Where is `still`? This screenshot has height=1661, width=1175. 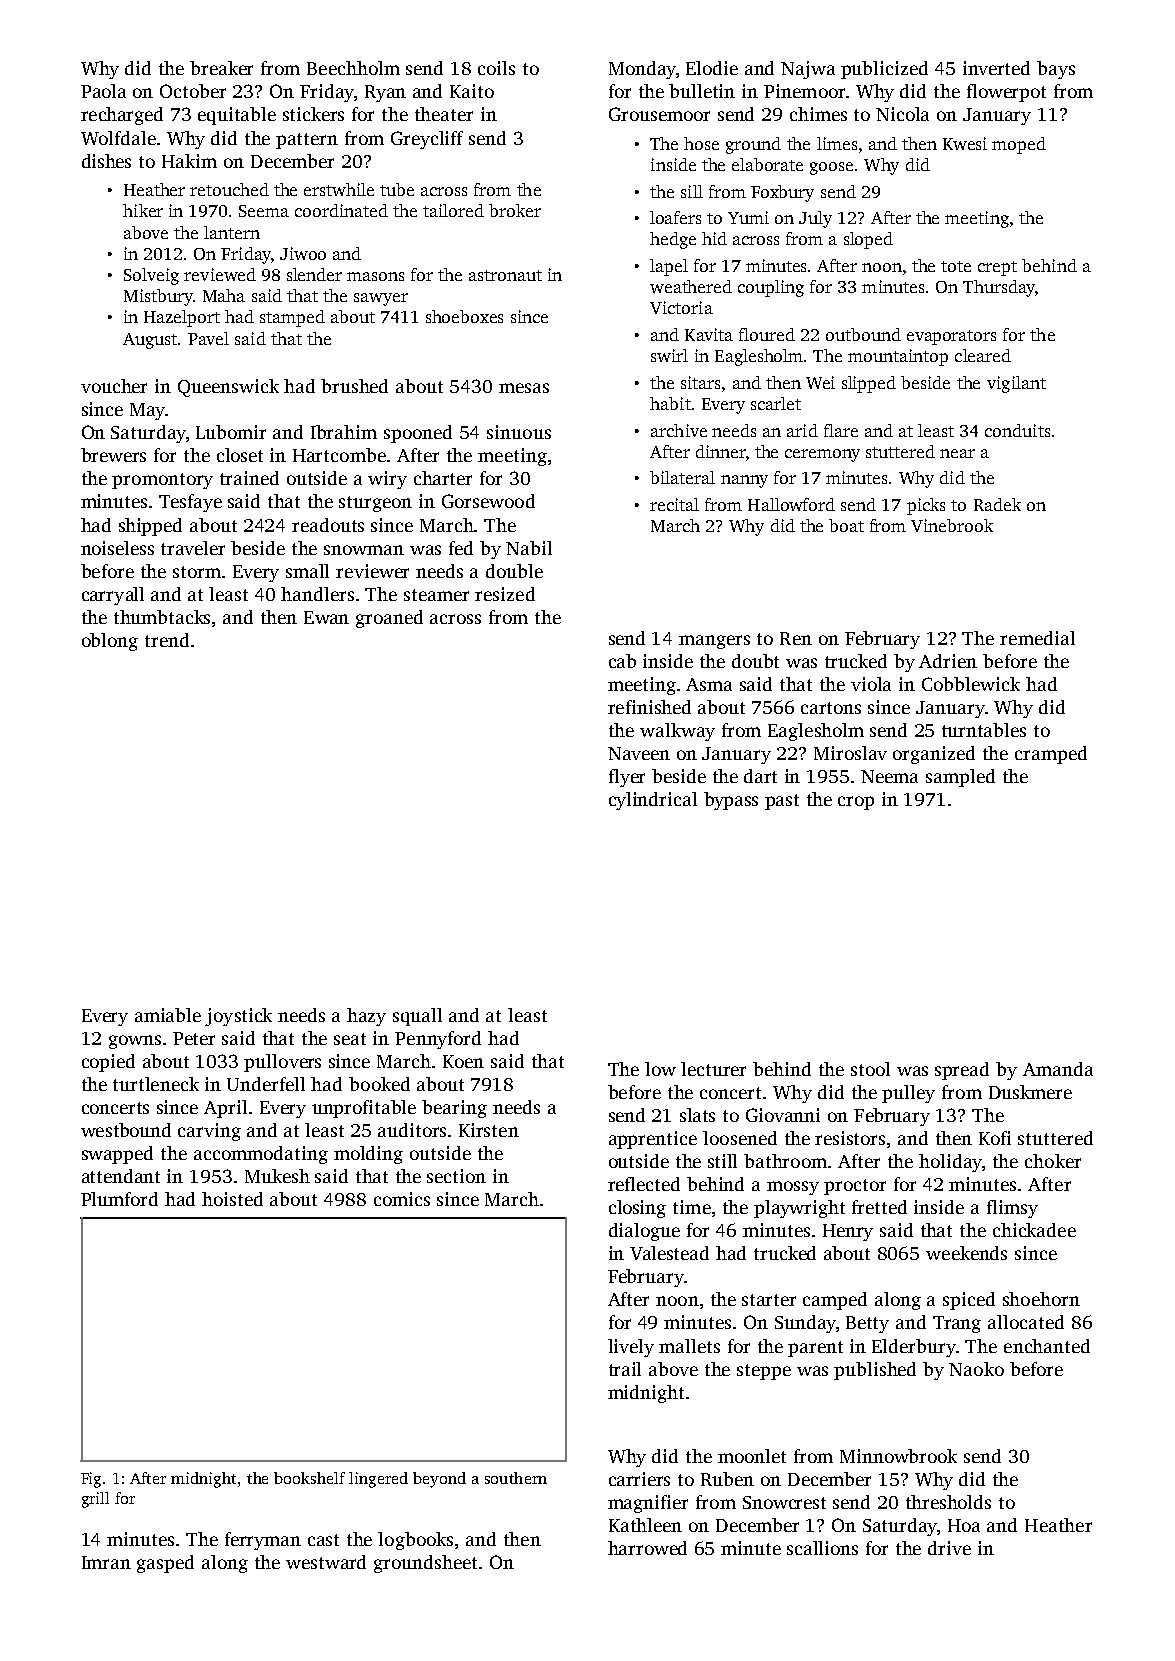
still is located at coordinates (722, 1161).
